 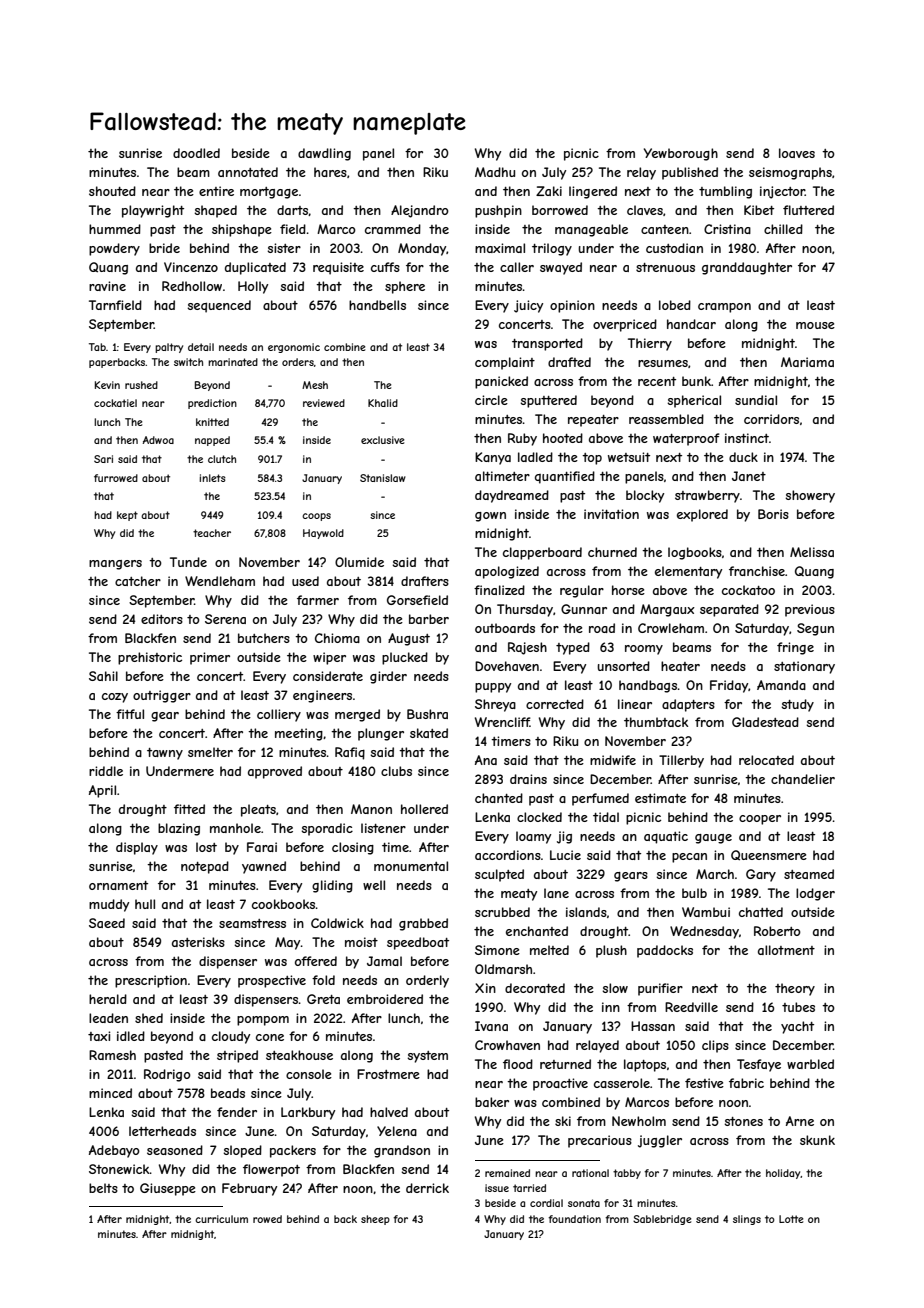 What do you see at coordinates (383, 440) in the screenshot?
I see `exclusive` at bounding box center [383, 440].
